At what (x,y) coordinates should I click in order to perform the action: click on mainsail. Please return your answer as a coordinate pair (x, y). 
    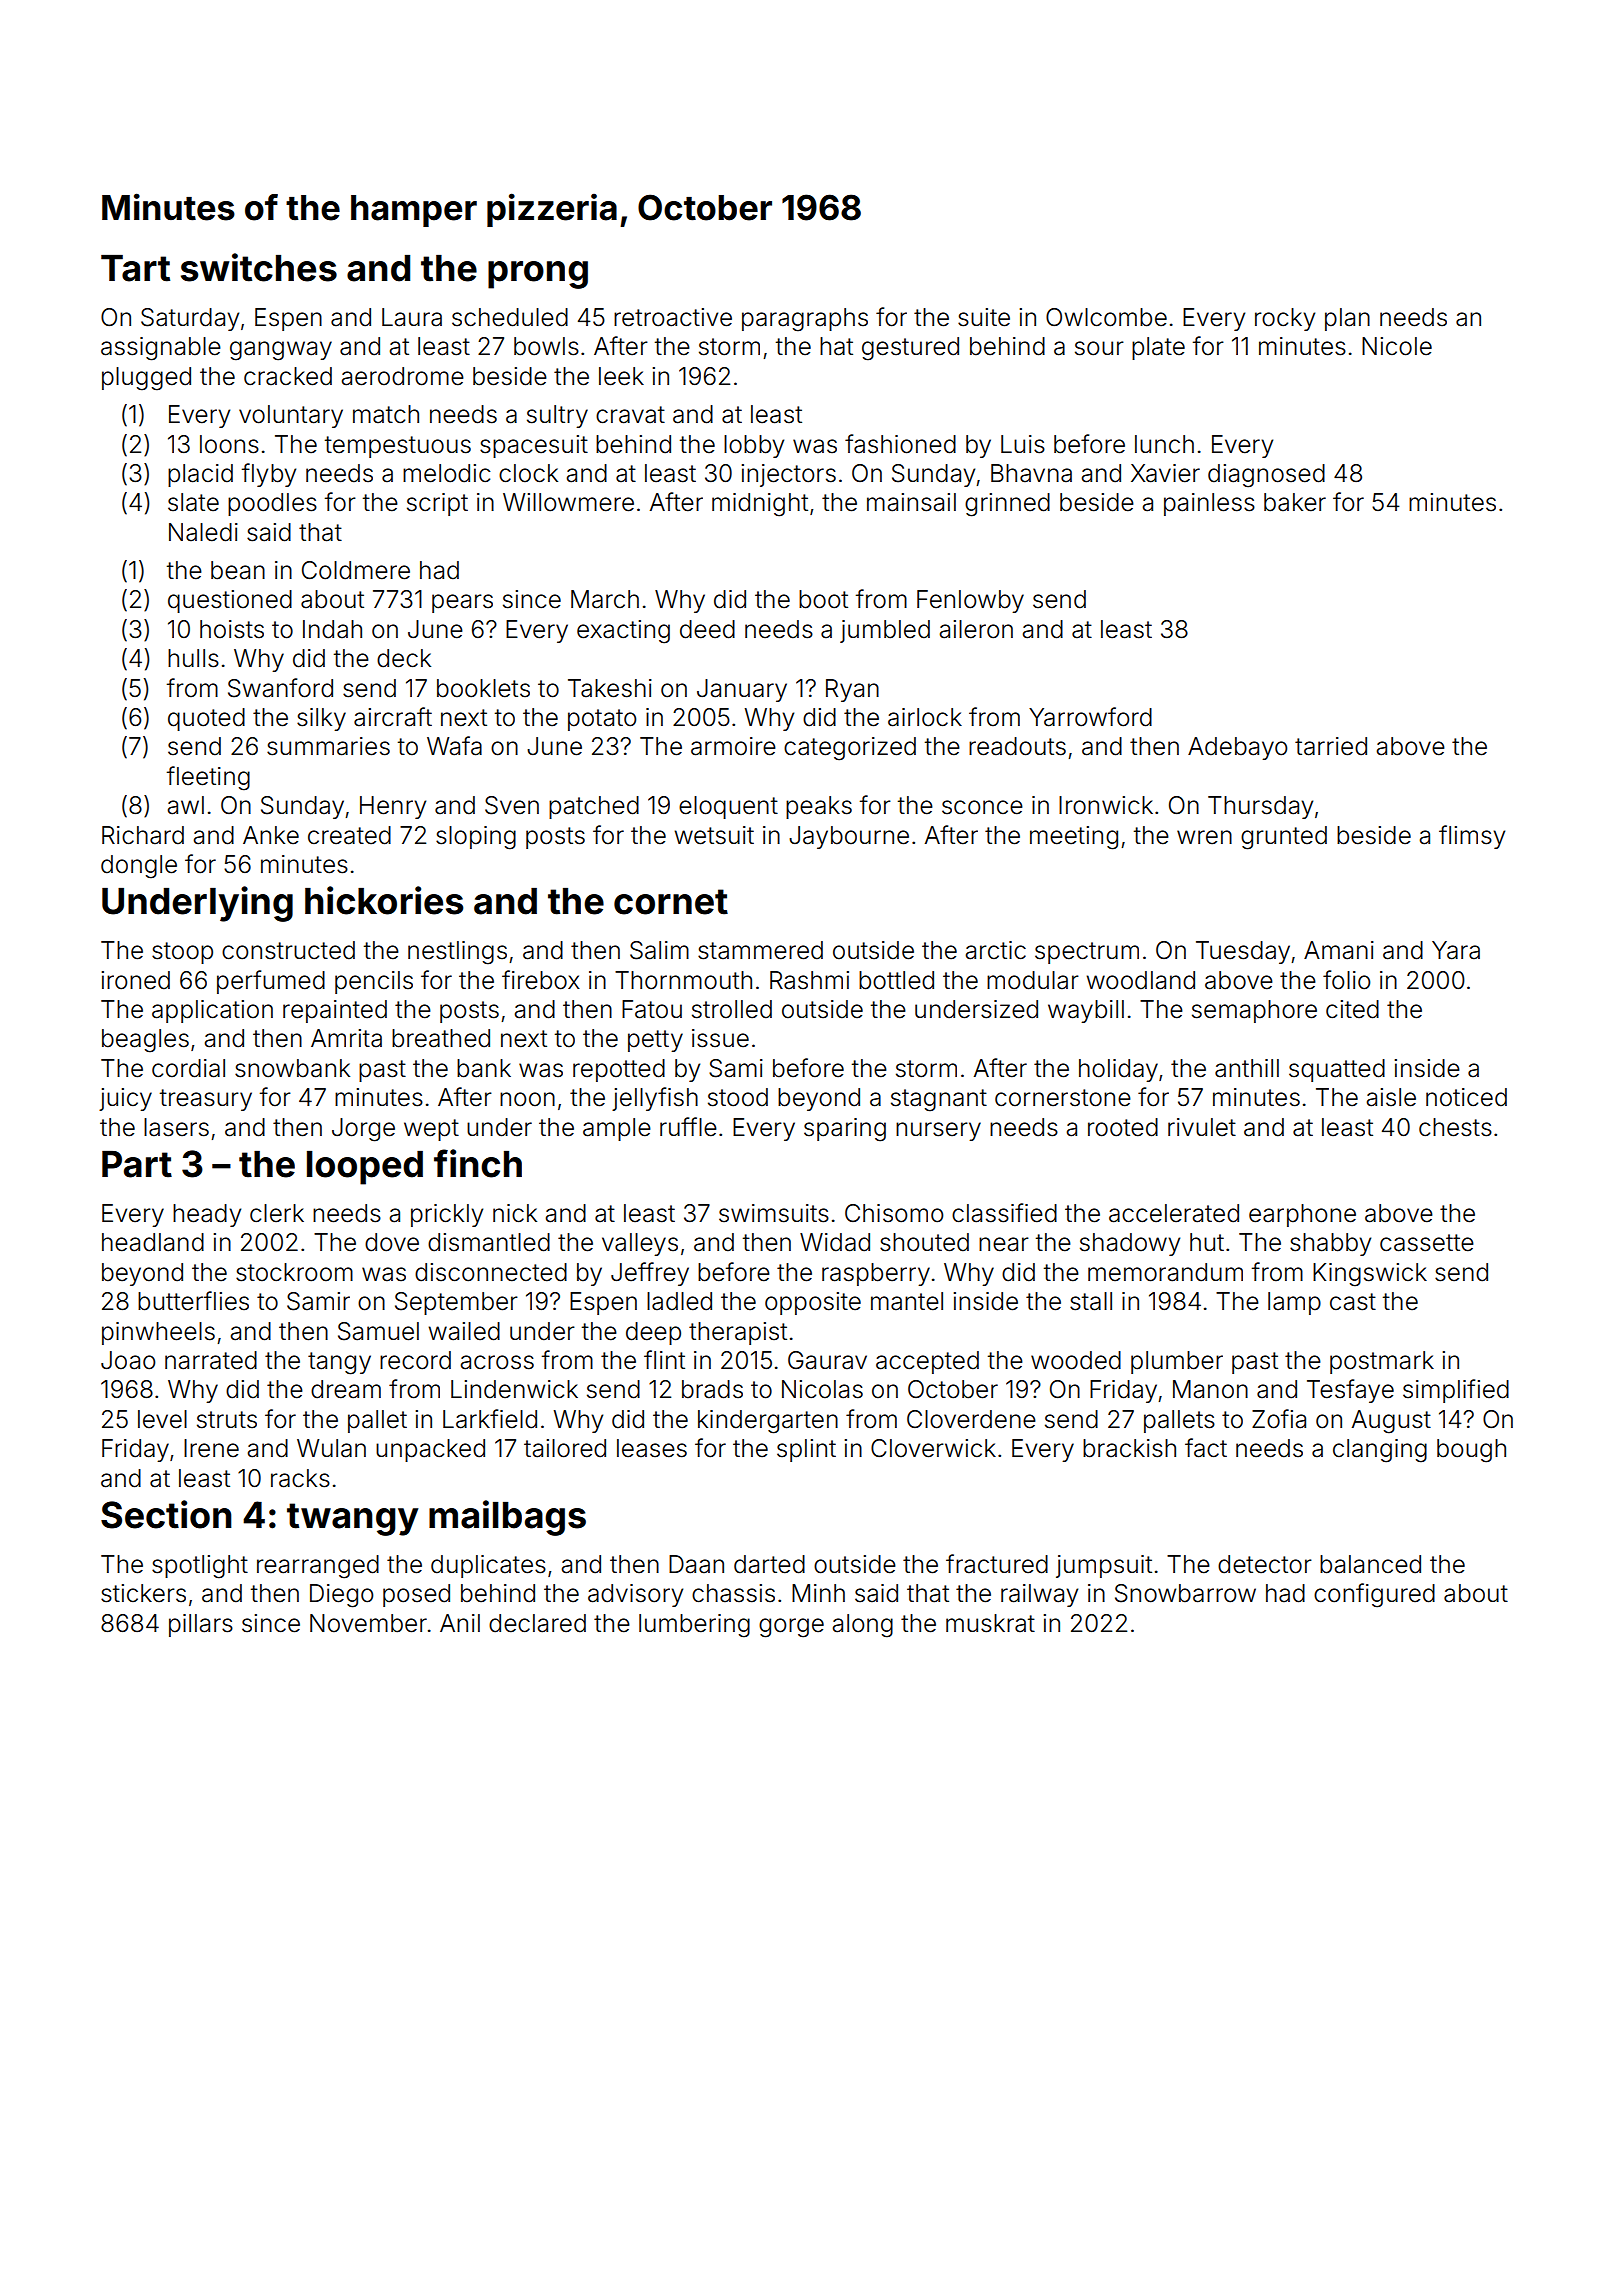
    Looking at the image, I should click on (911, 502).
